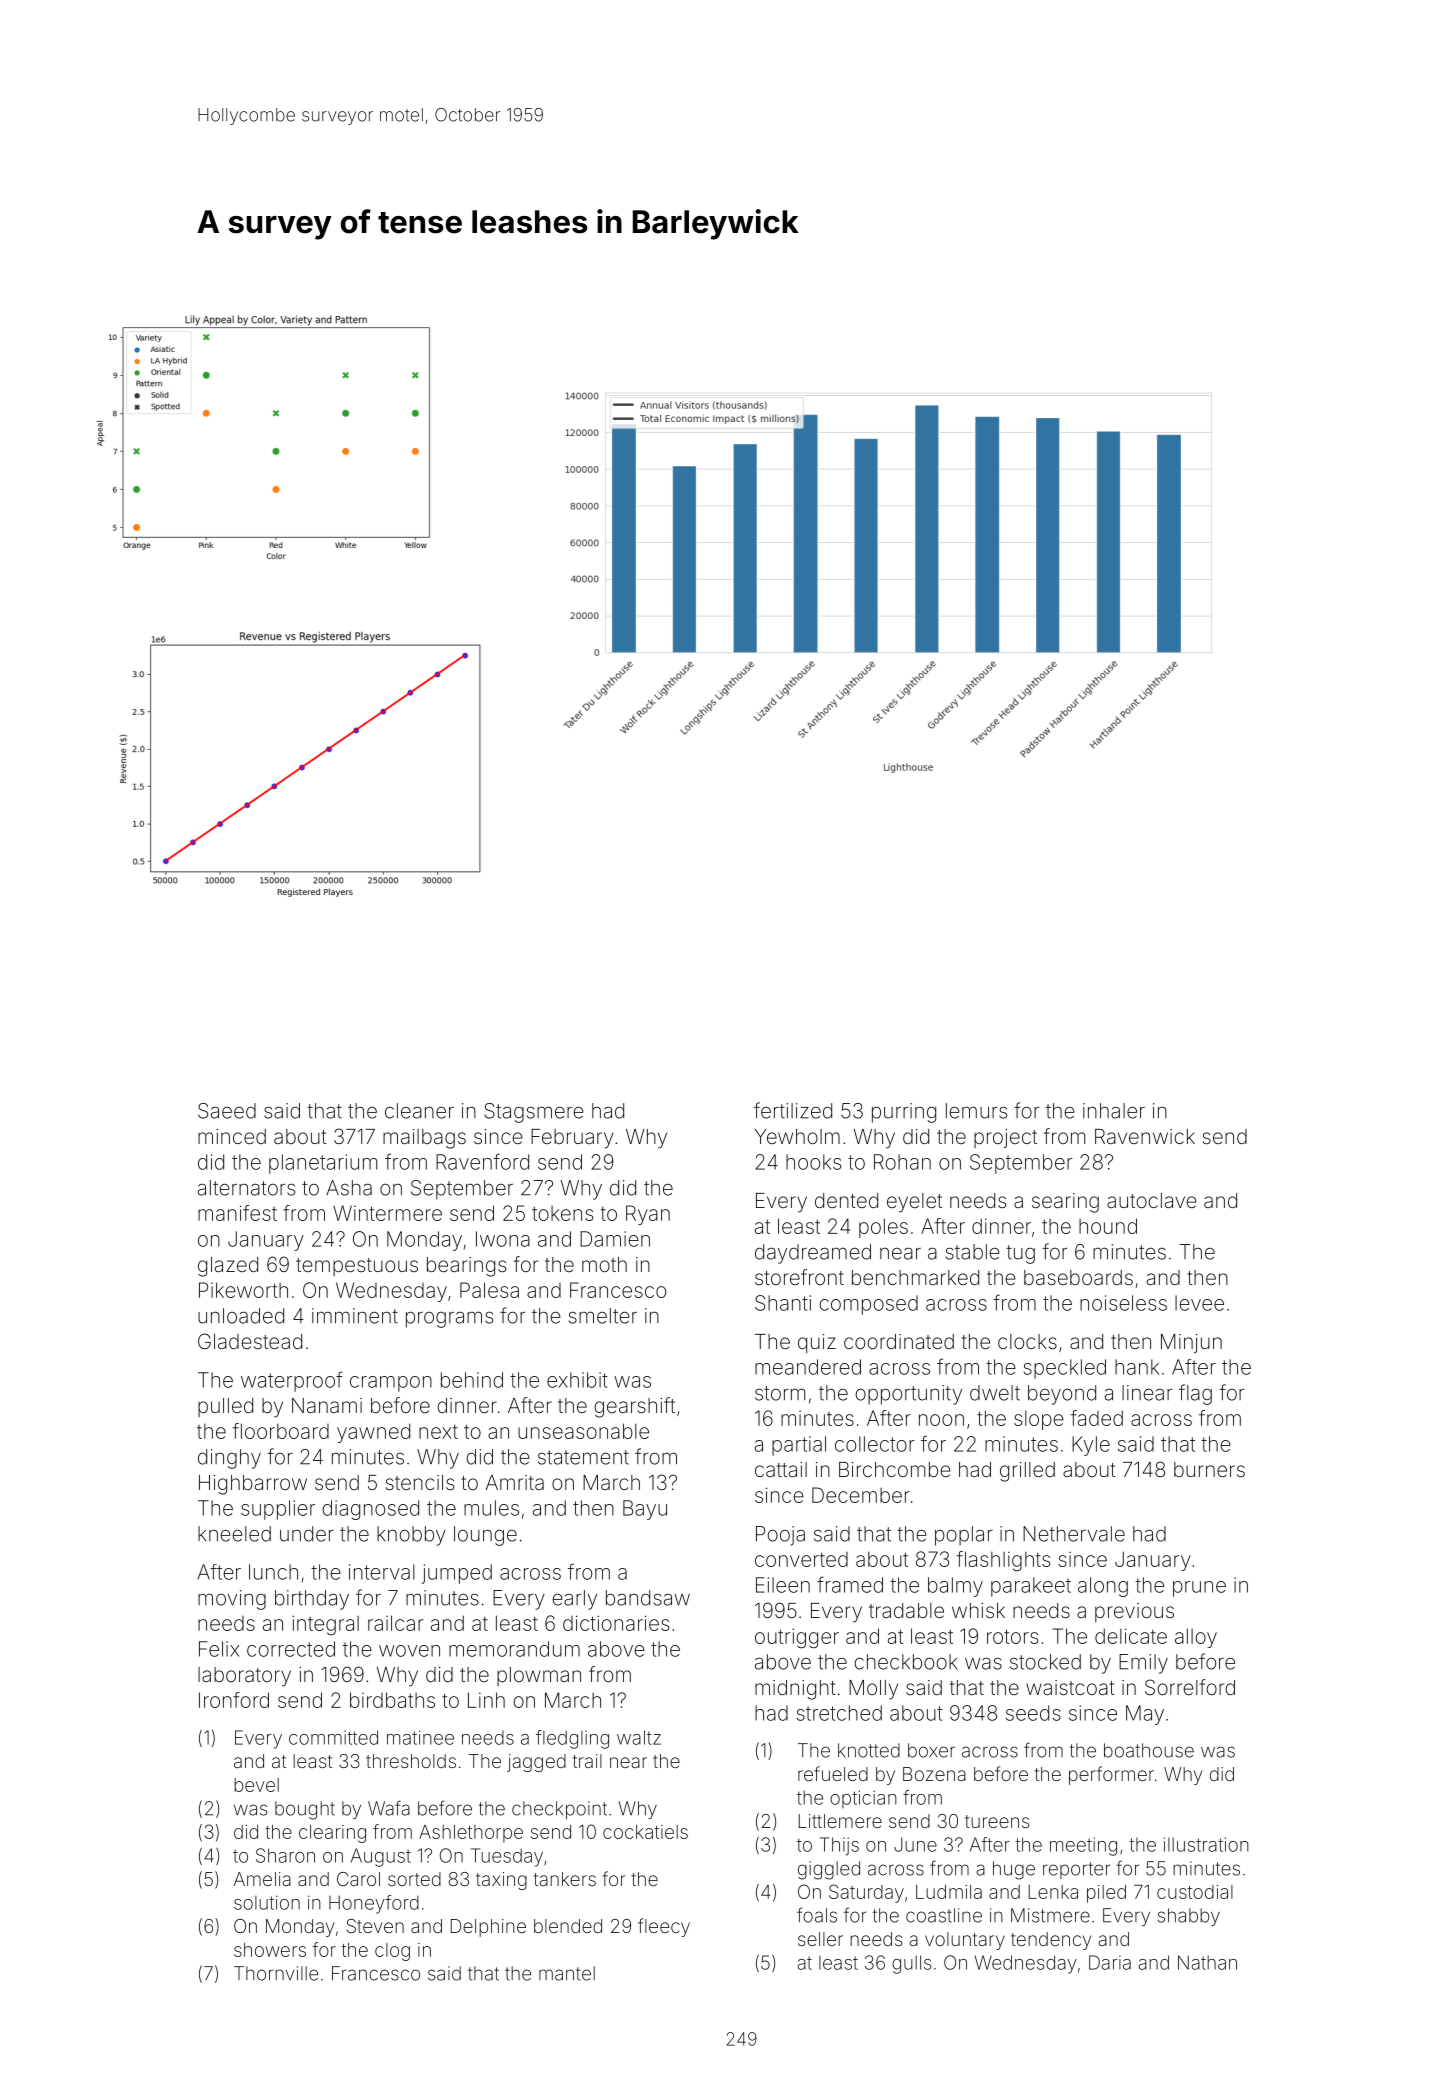 The image size is (1450, 2100). What do you see at coordinates (833, 1773) in the screenshot?
I see `refueled` at bounding box center [833, 1773].
